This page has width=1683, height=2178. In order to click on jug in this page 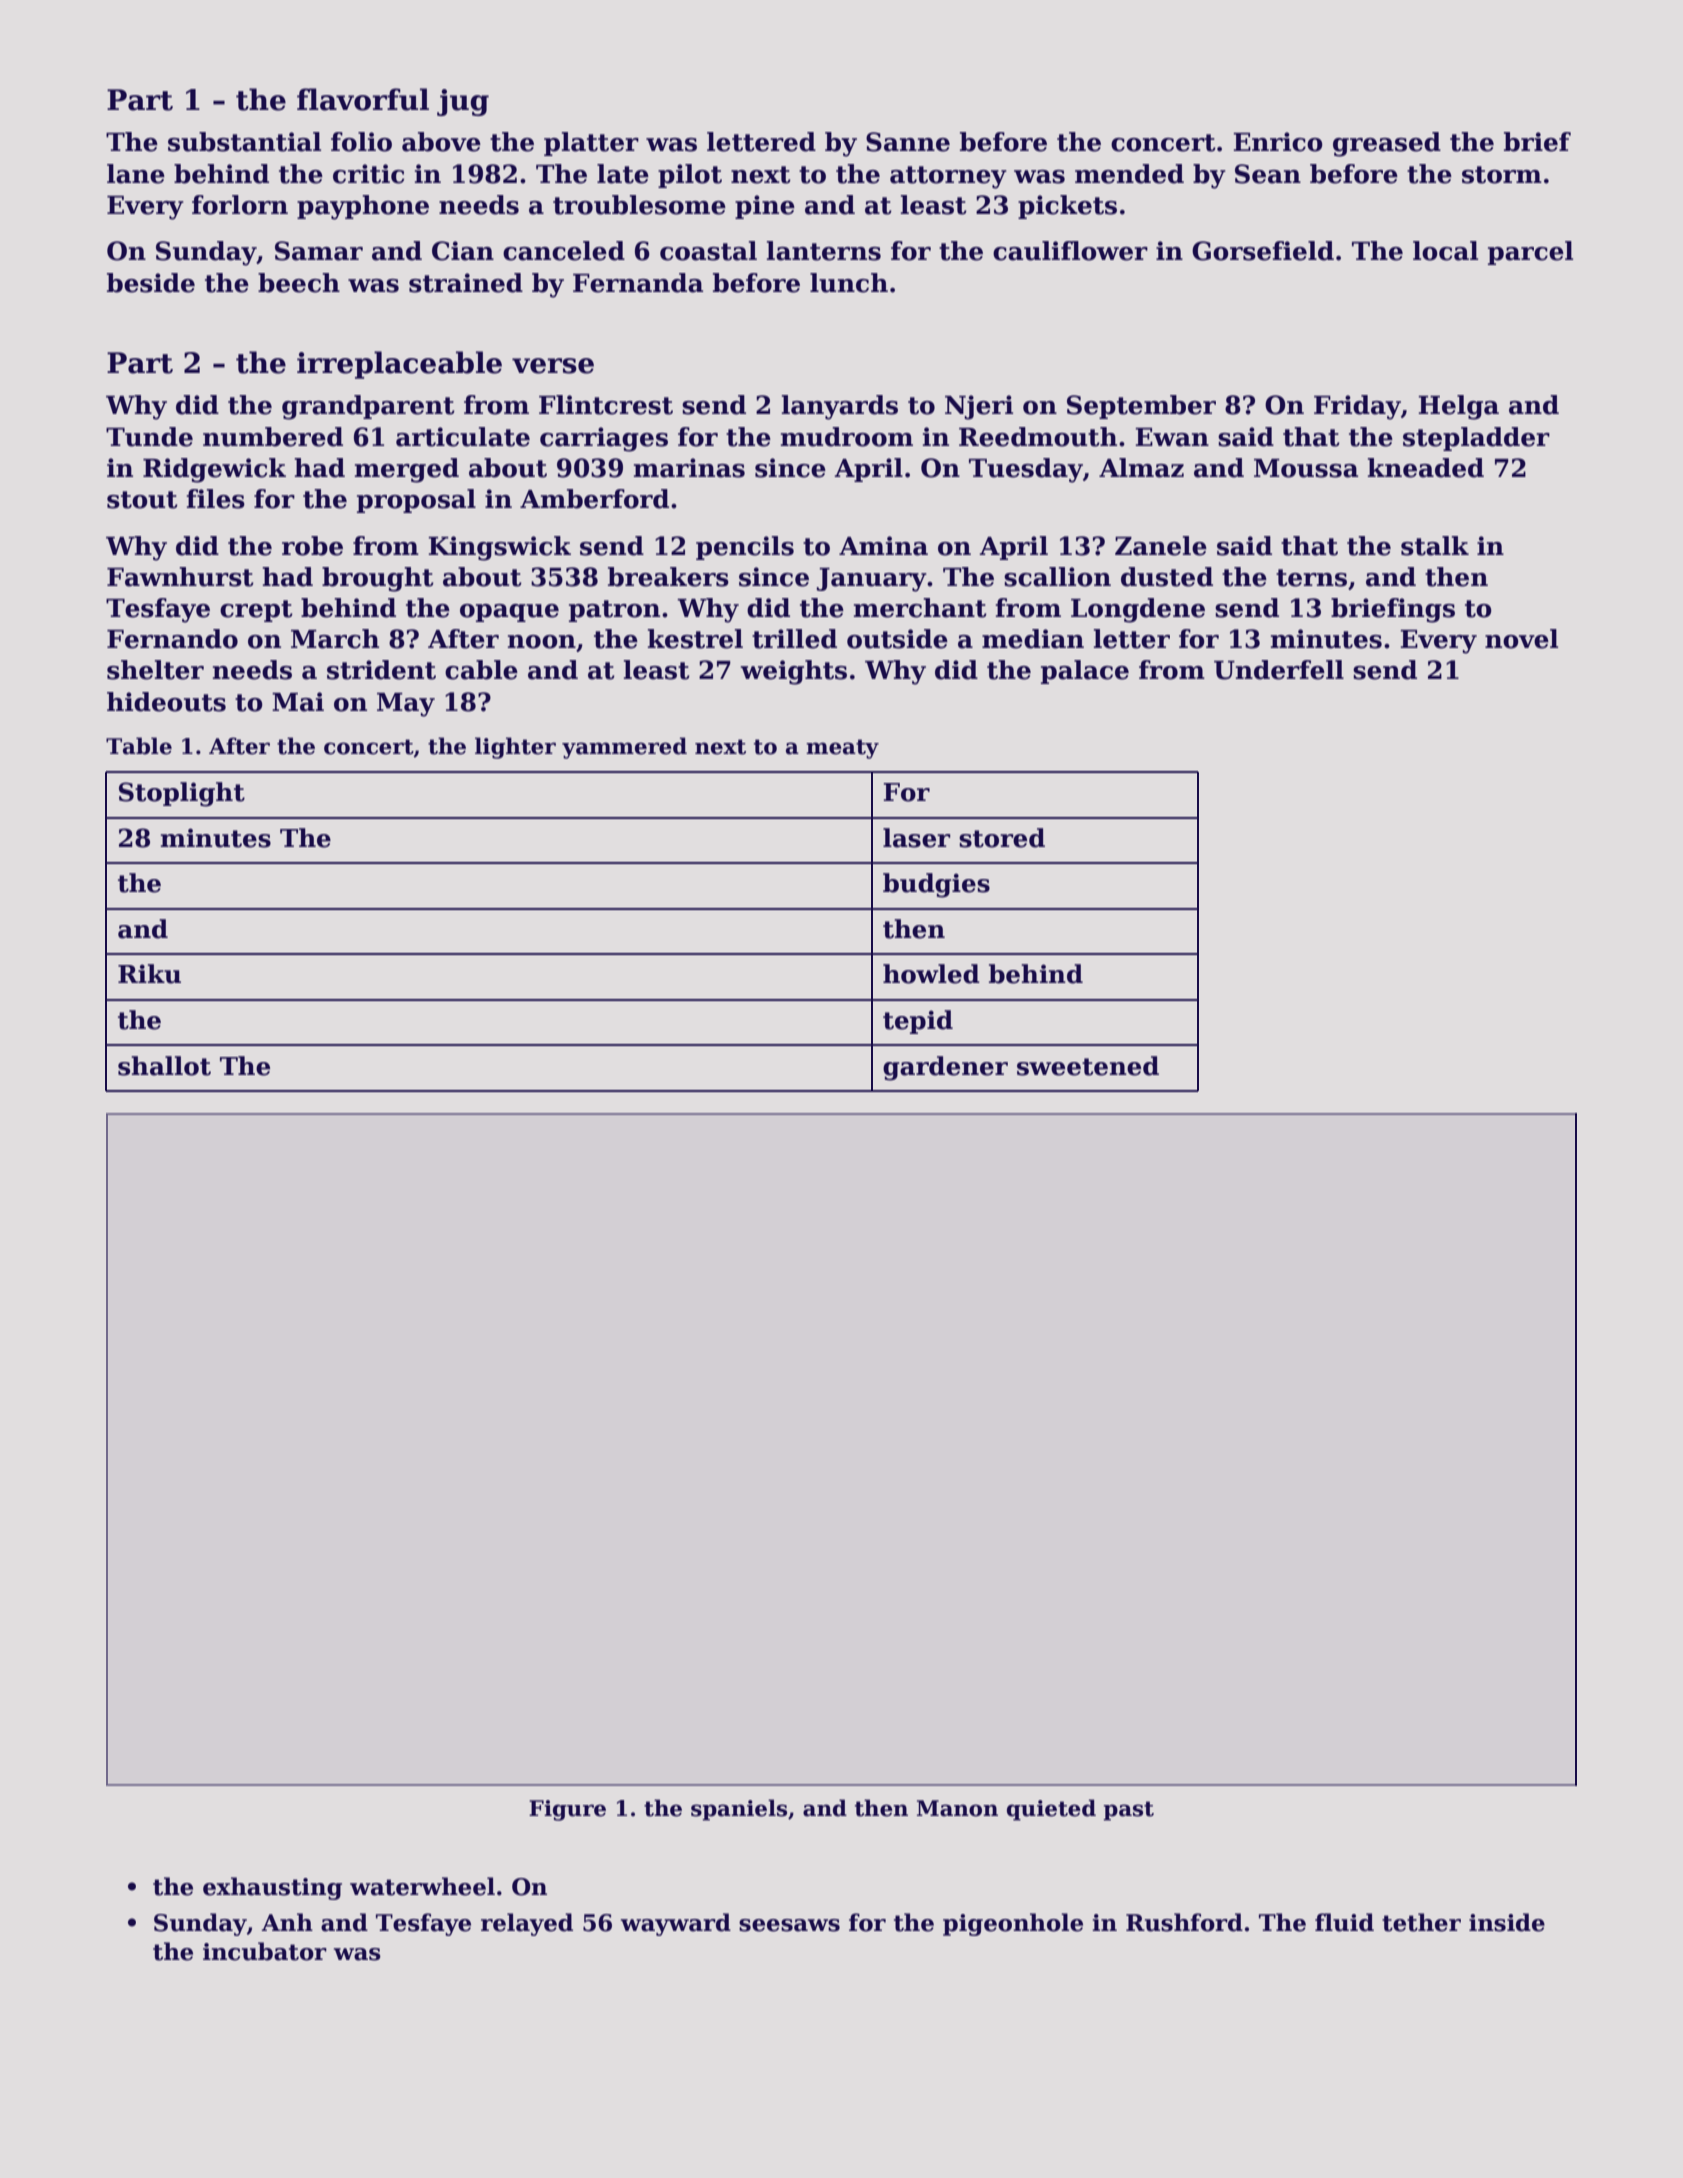, I will do `click(463, 102)`.
